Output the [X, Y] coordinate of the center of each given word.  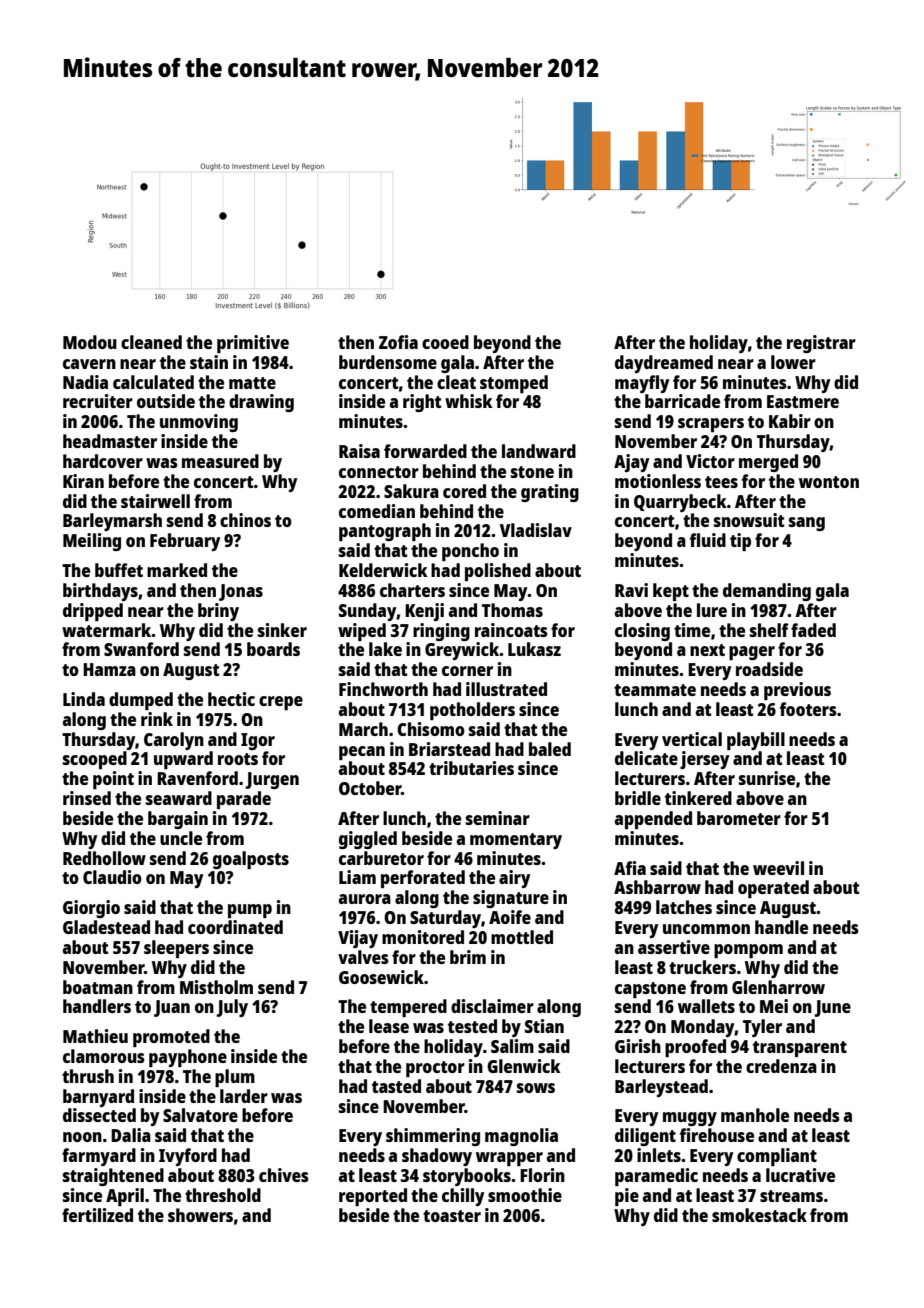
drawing [261, 403]
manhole [755, 1115]
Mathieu [95, 1036]
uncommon [706, 929]
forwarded [425, 451]
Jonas [241, 592]
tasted [396, 1086]
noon [82, 1137]
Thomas [512, 610]
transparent [800, 1049]
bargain [178, 820]
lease [389, 1026]
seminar [498, 818]
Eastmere [803, 401]
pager [752, 653]
